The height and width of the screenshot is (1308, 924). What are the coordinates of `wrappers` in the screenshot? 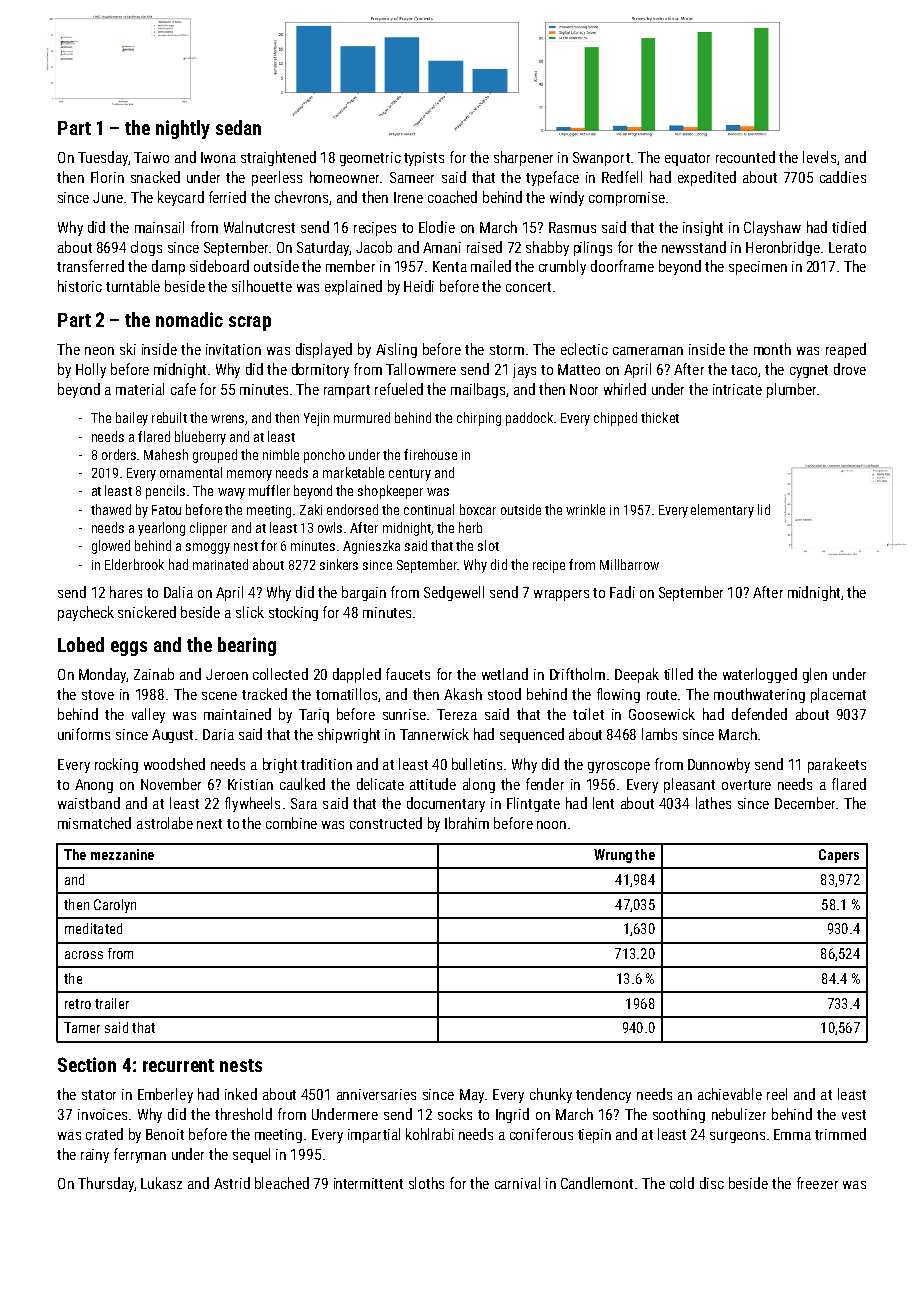 It's located at (561, 595).
